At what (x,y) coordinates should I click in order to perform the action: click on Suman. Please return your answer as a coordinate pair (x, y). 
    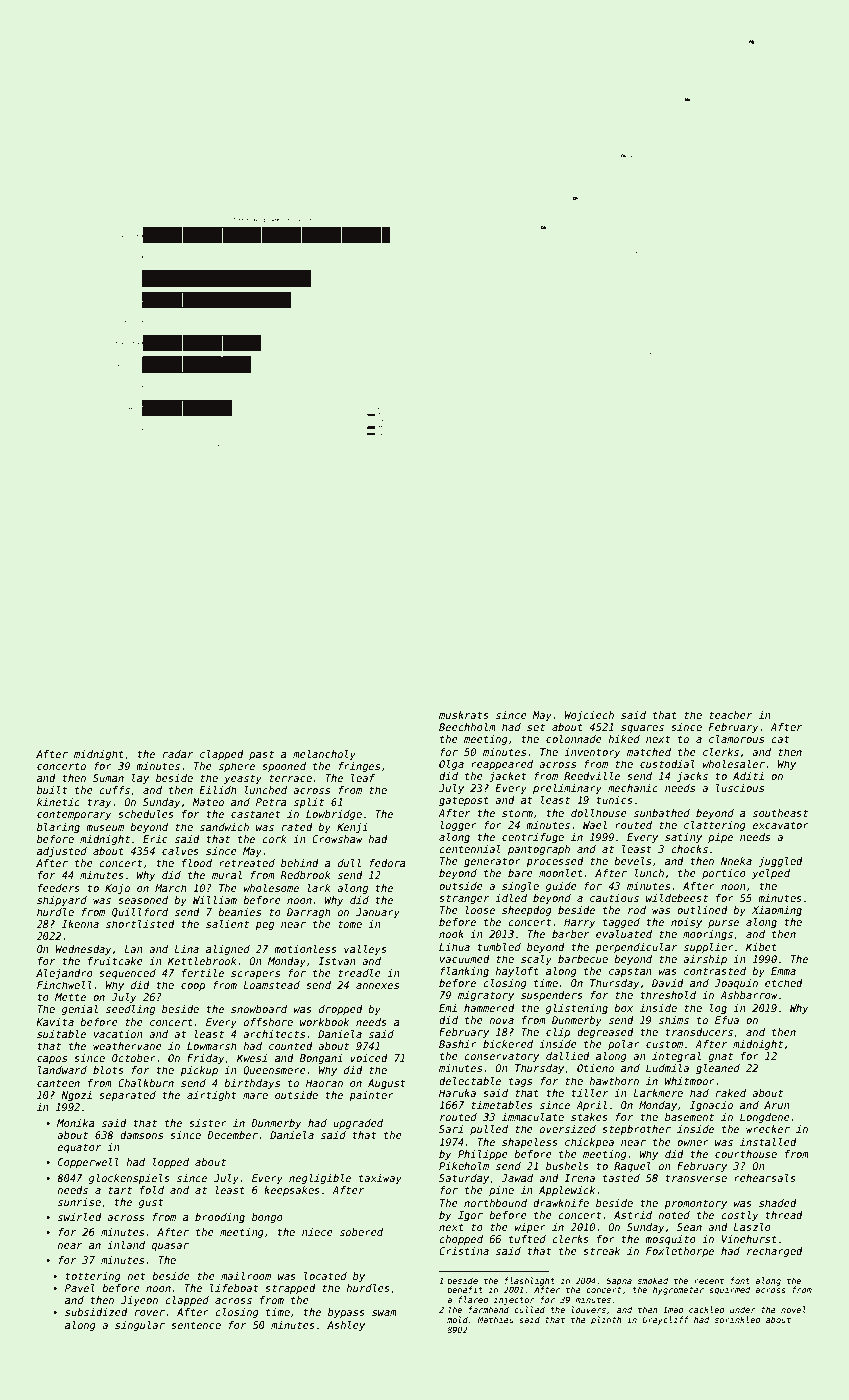
    Looking at the image, I should click on (108, 778).
